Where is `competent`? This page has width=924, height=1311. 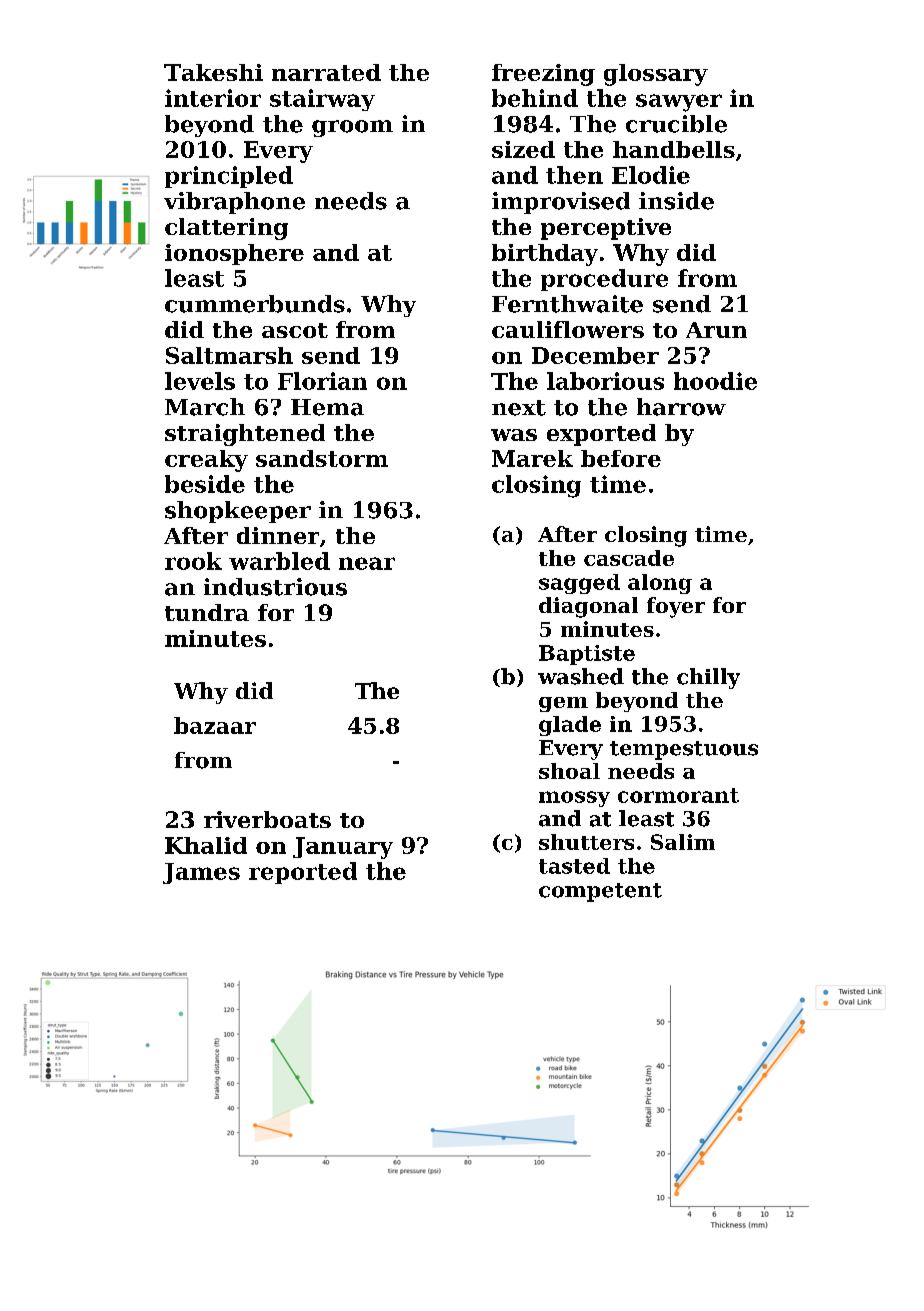 competent is located at coordinates (600, 892).
